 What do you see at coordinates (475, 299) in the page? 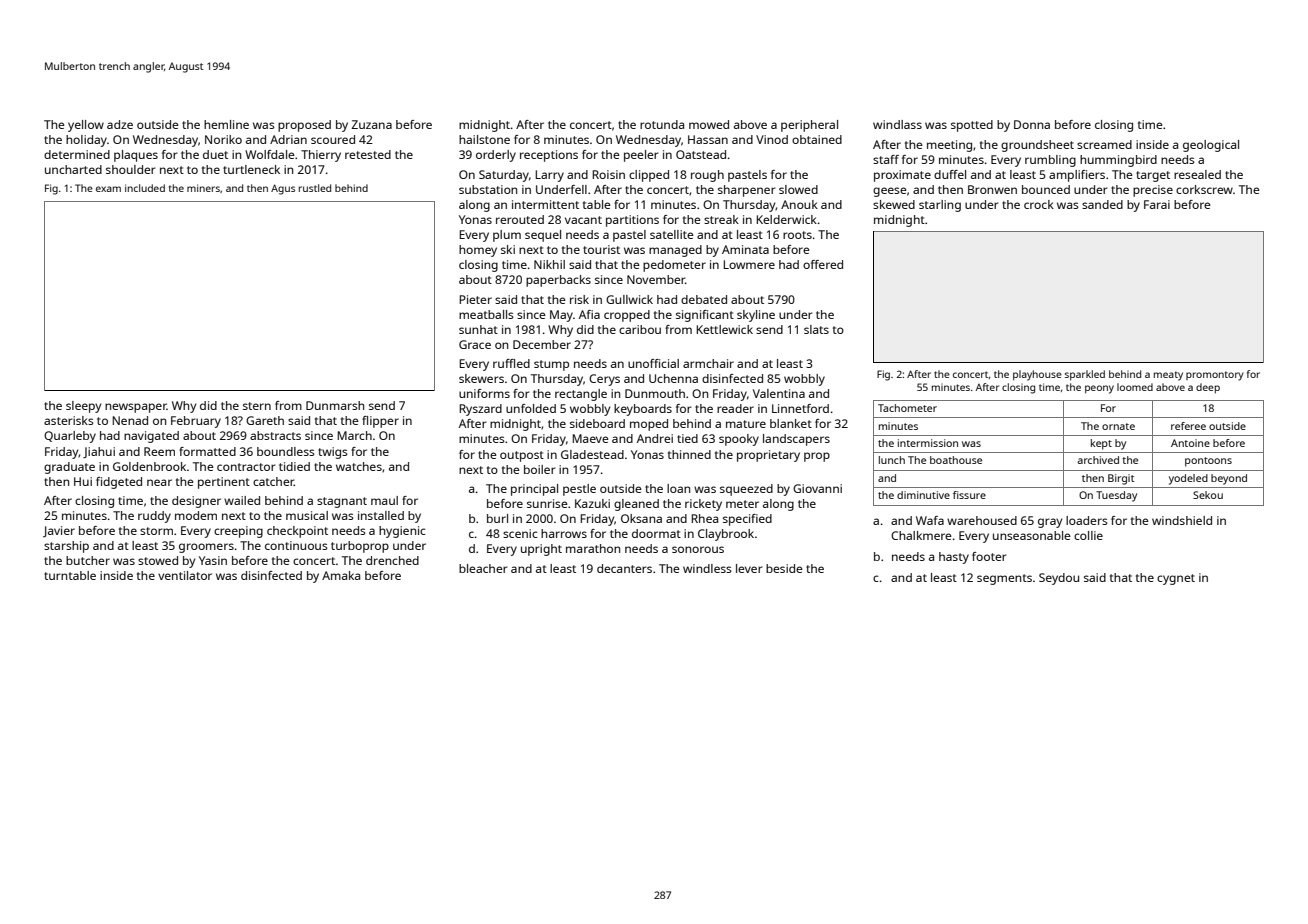
I see `Pieter` at bounding box center [475, 299].
